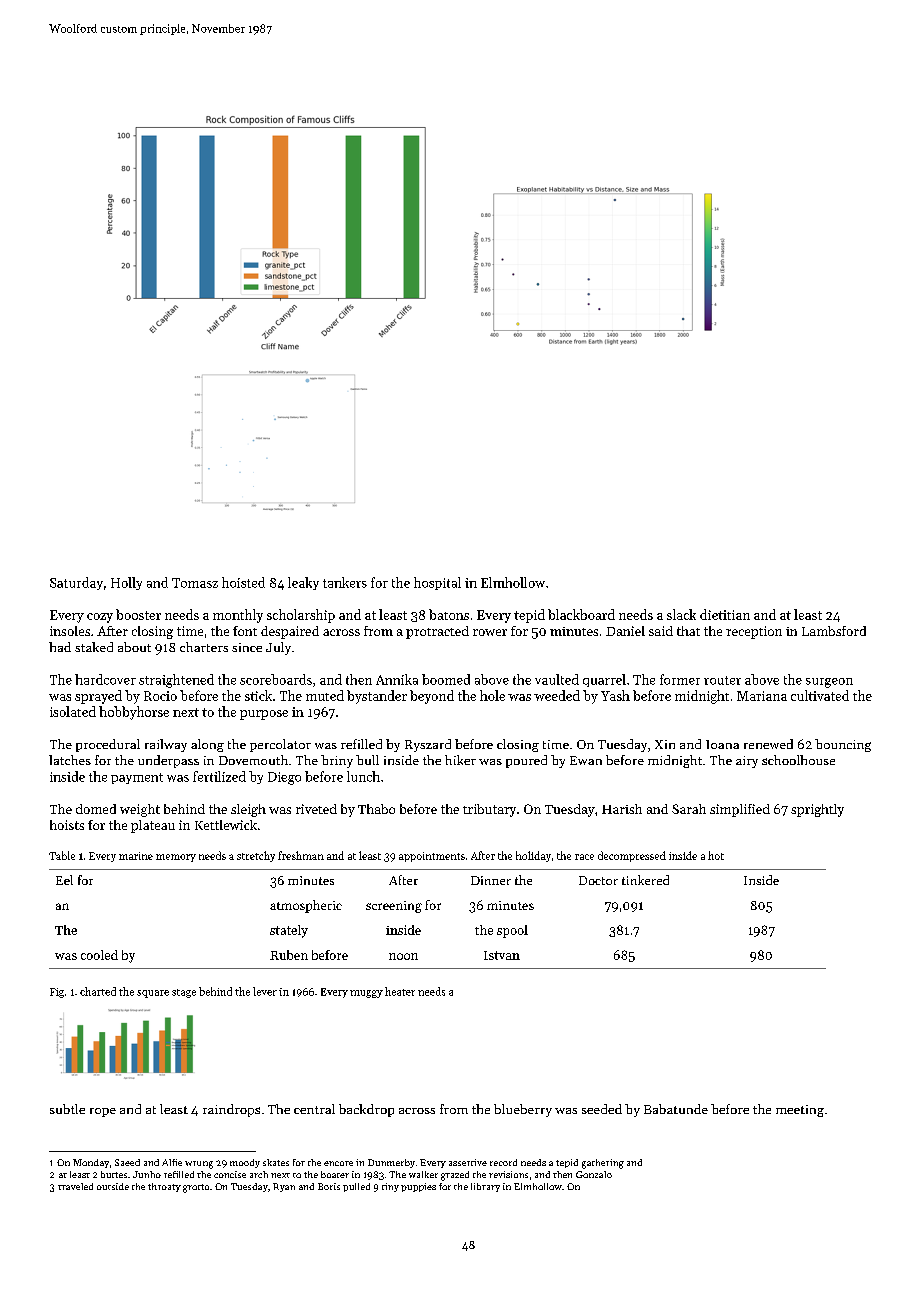  What do you see at coordinates (256, 856) in the page?
I see `stretchy` at bounding box center [256, 856].
